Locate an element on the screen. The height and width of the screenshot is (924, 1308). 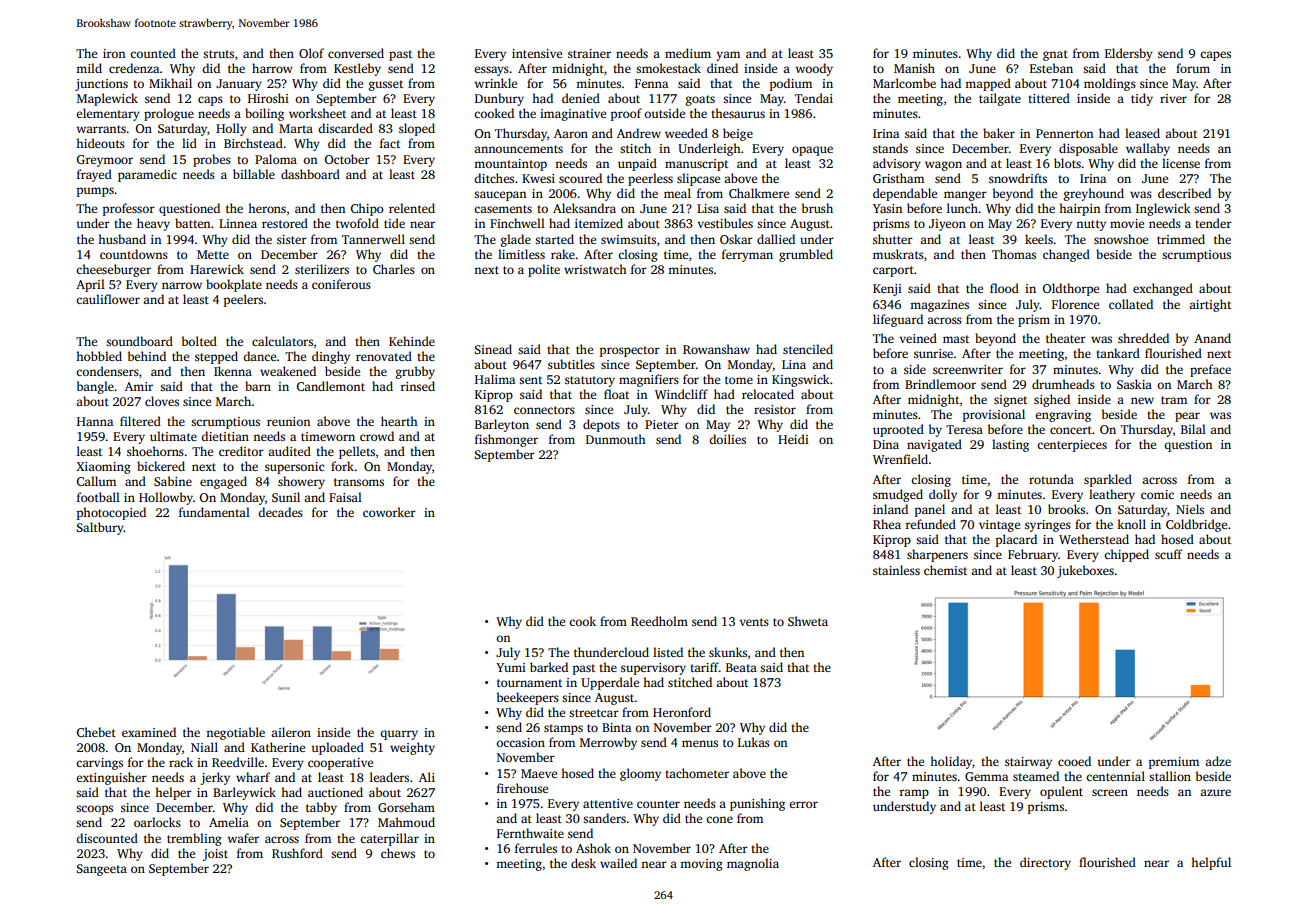
wristwatch is located at coordinates (595, 269).
